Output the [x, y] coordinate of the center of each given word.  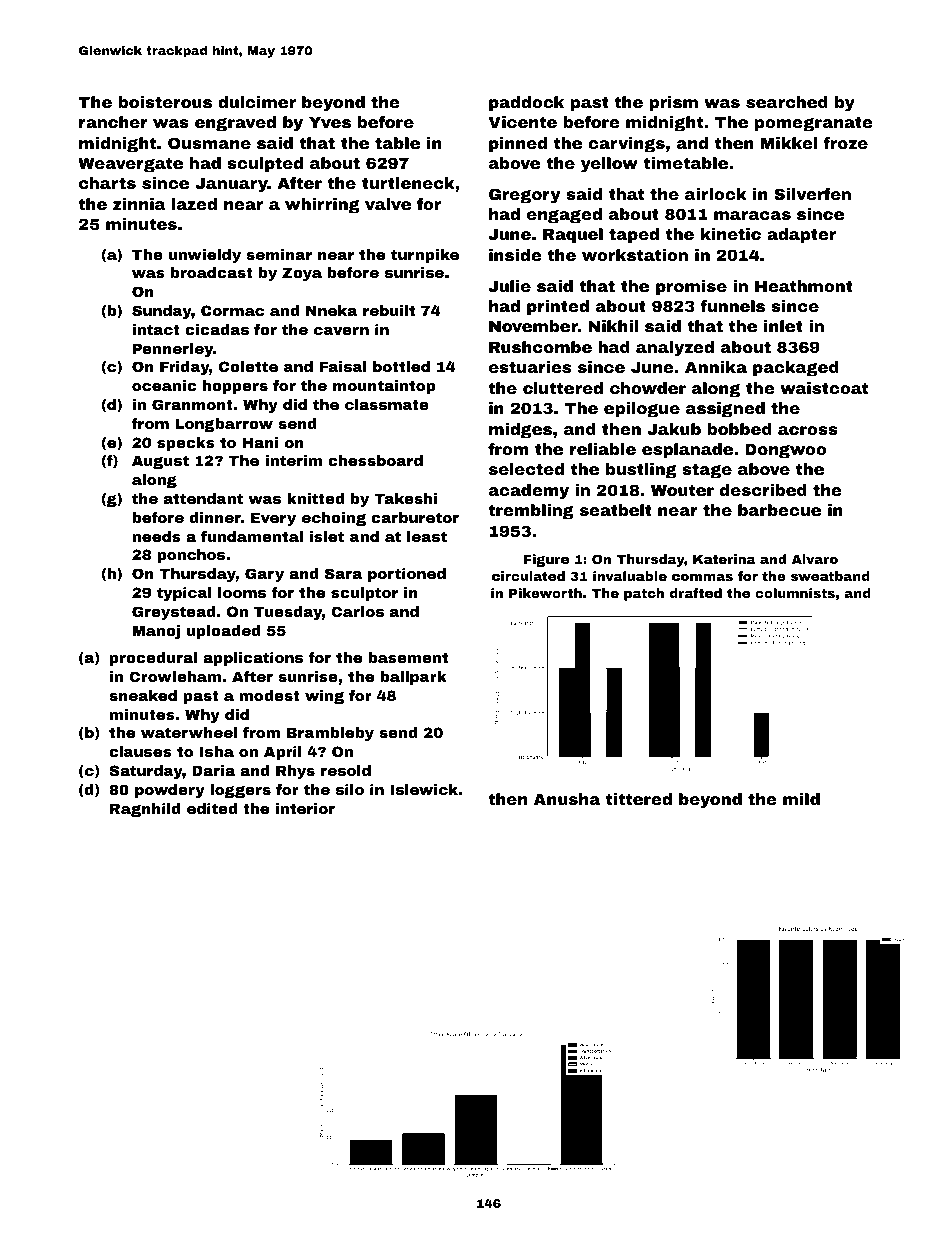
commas [702, 577]
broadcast [211, 272]
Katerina [724, 559]
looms [242, 592]
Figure [546, 560]
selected [526, 469]
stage [707, 471]
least [427, 536]
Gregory [524, 196]
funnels [732, 306]
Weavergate [130, 165]
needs [156, 536]
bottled [401, 366]
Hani [260, 442]
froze [845, 143]
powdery [170, 791]
